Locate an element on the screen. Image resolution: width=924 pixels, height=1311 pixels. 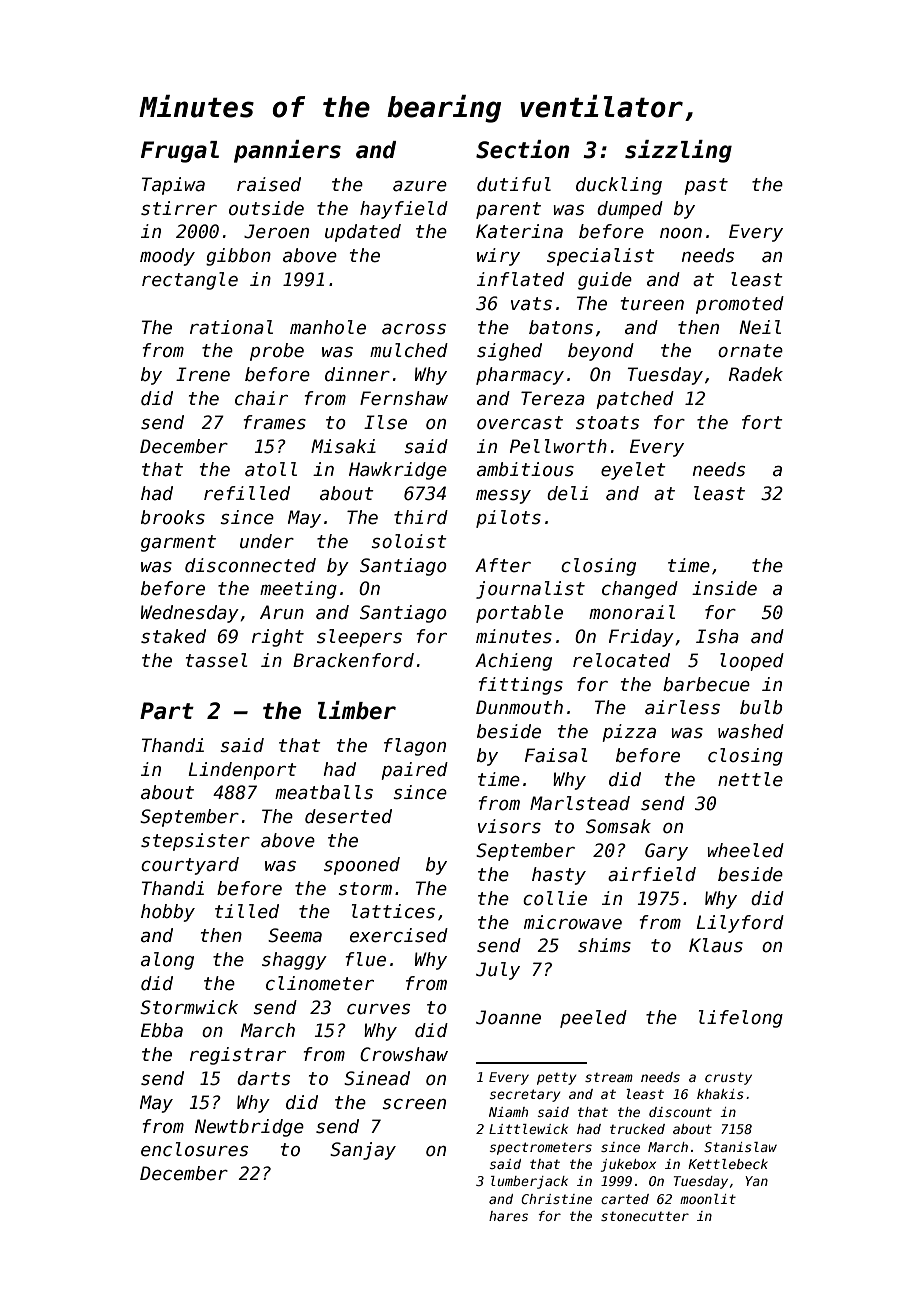
flagon is located at coordinates (415, 747).
